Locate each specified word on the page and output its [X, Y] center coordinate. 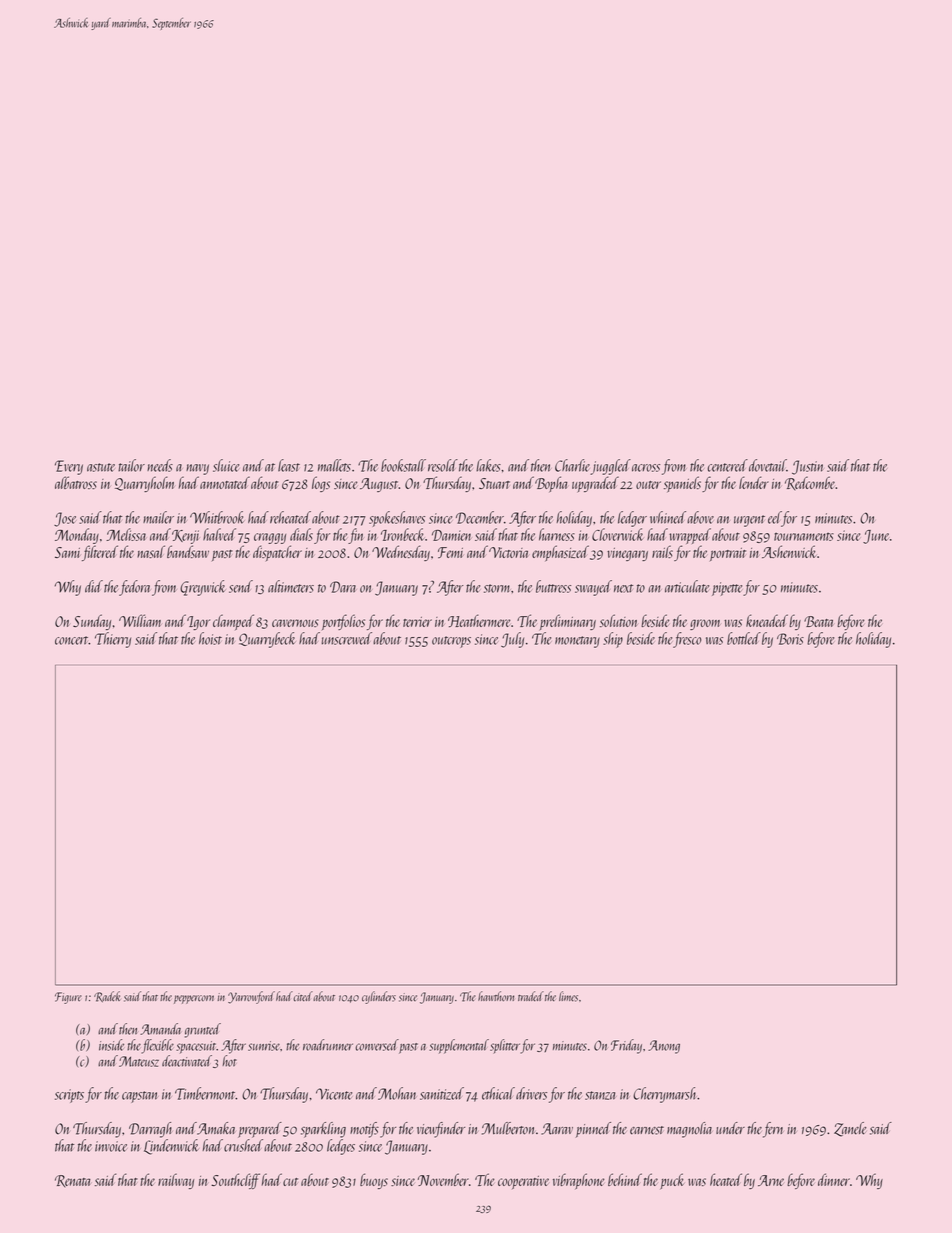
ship [613, 640]
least [289, 465]
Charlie [572, 465]
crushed [243, 1145]
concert [72, 640]
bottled [744, 638]
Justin [807, 467]
